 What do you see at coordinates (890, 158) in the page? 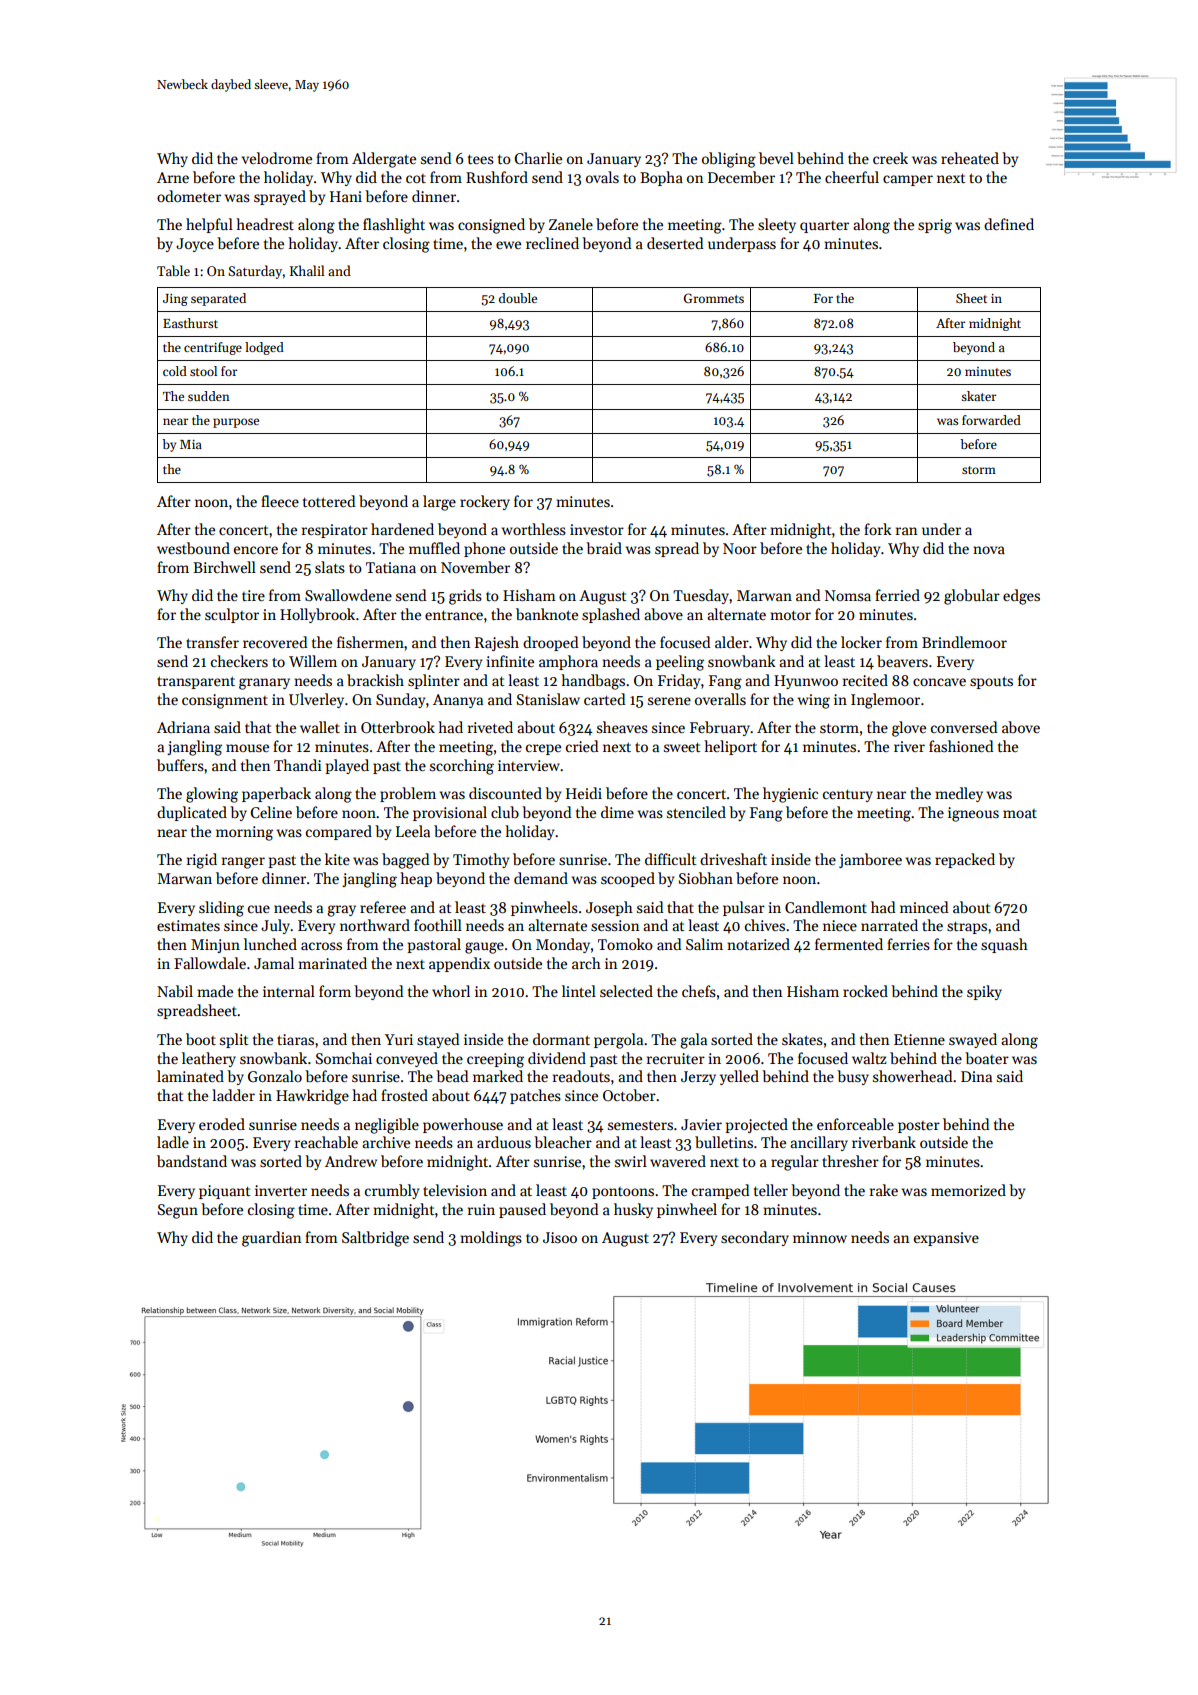
I see `creek` at bounding box center [890, 158].
